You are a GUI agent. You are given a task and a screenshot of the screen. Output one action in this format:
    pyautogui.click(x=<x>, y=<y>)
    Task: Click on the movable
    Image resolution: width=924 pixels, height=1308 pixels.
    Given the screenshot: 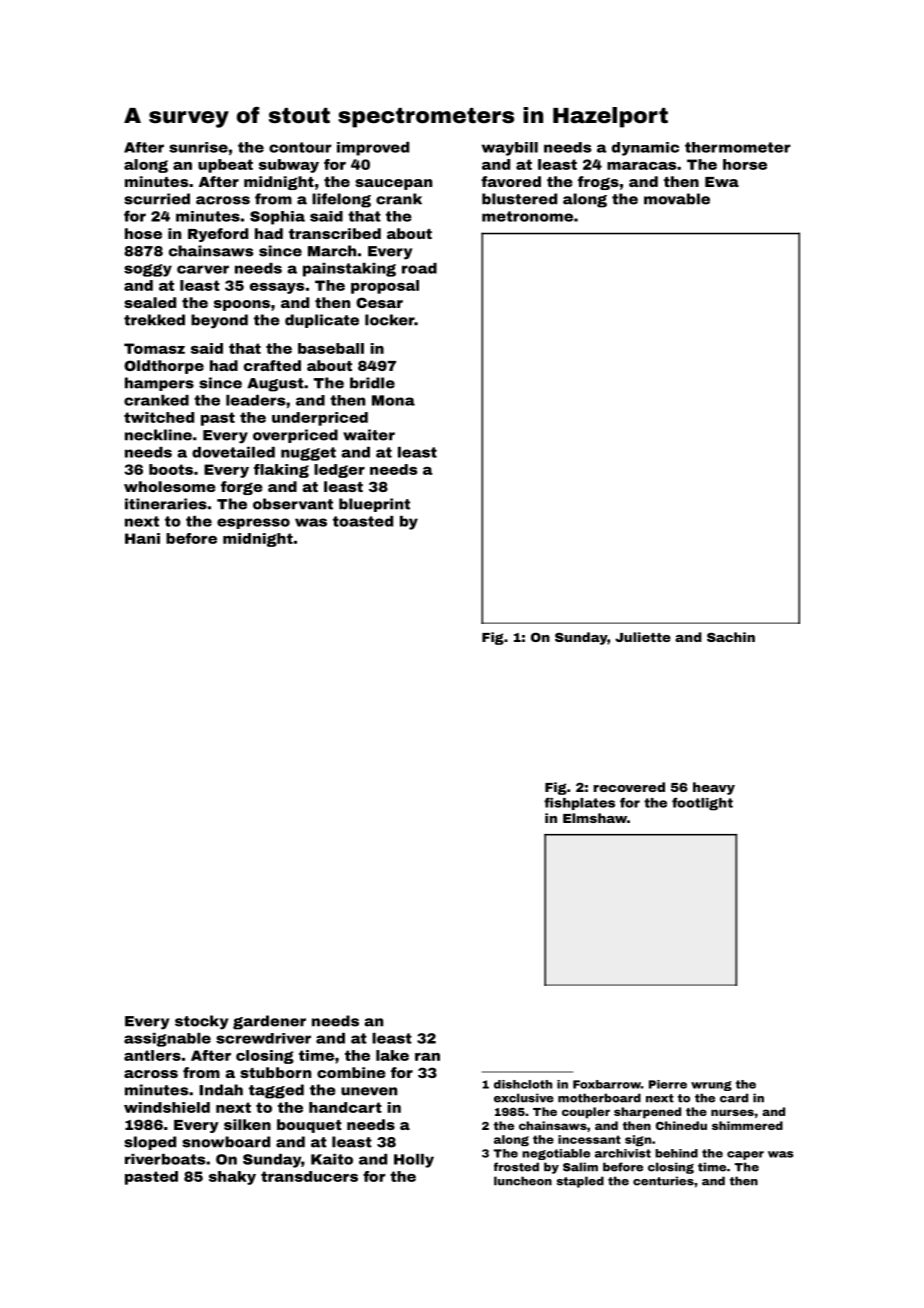 What is the action you would take?
    pyautogui.click(x=677, y=199)
